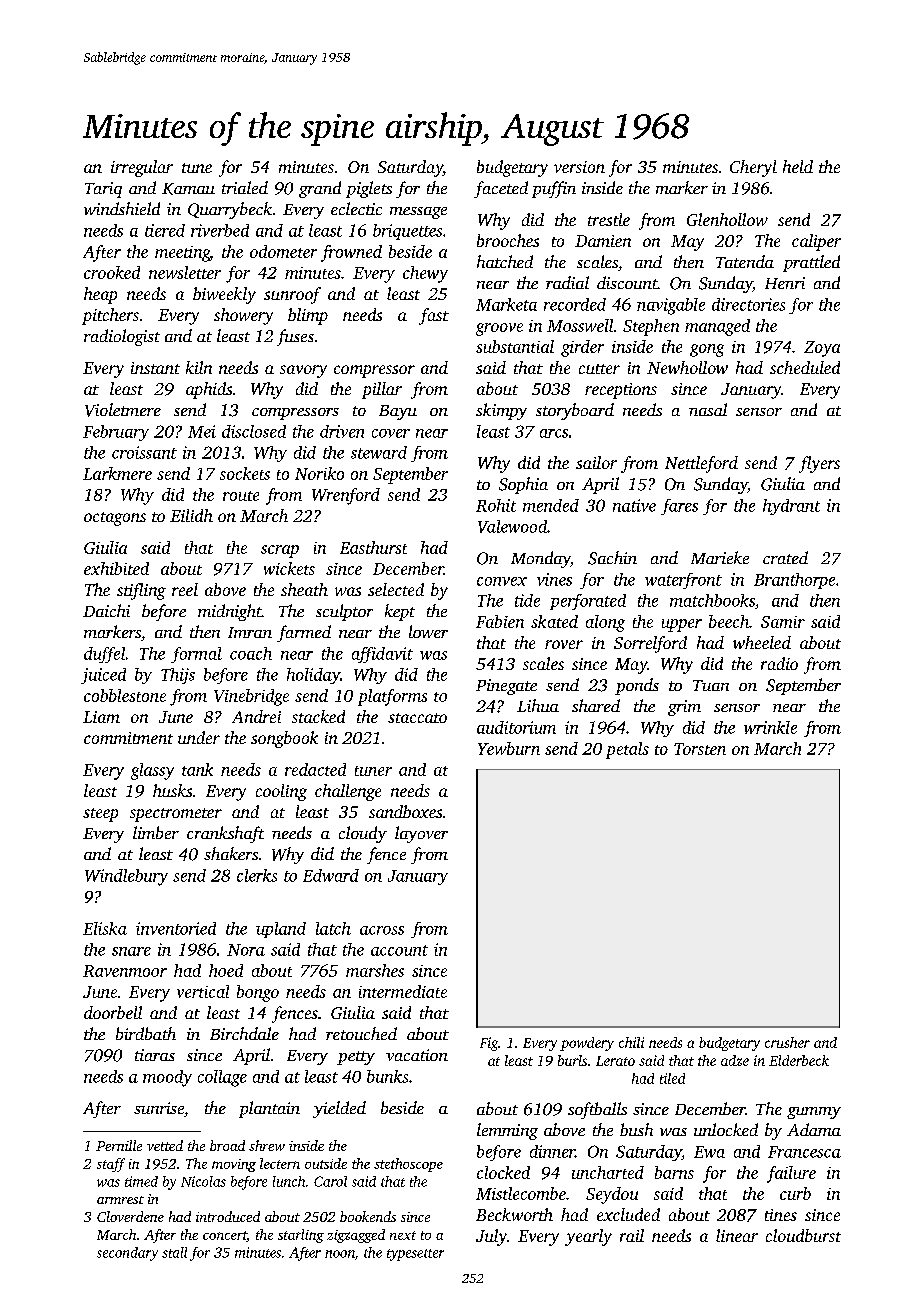 The image size is (924, 1308). Describe the element at coordinates (509, 748) in the page. I see `Yewburn` at that location.
